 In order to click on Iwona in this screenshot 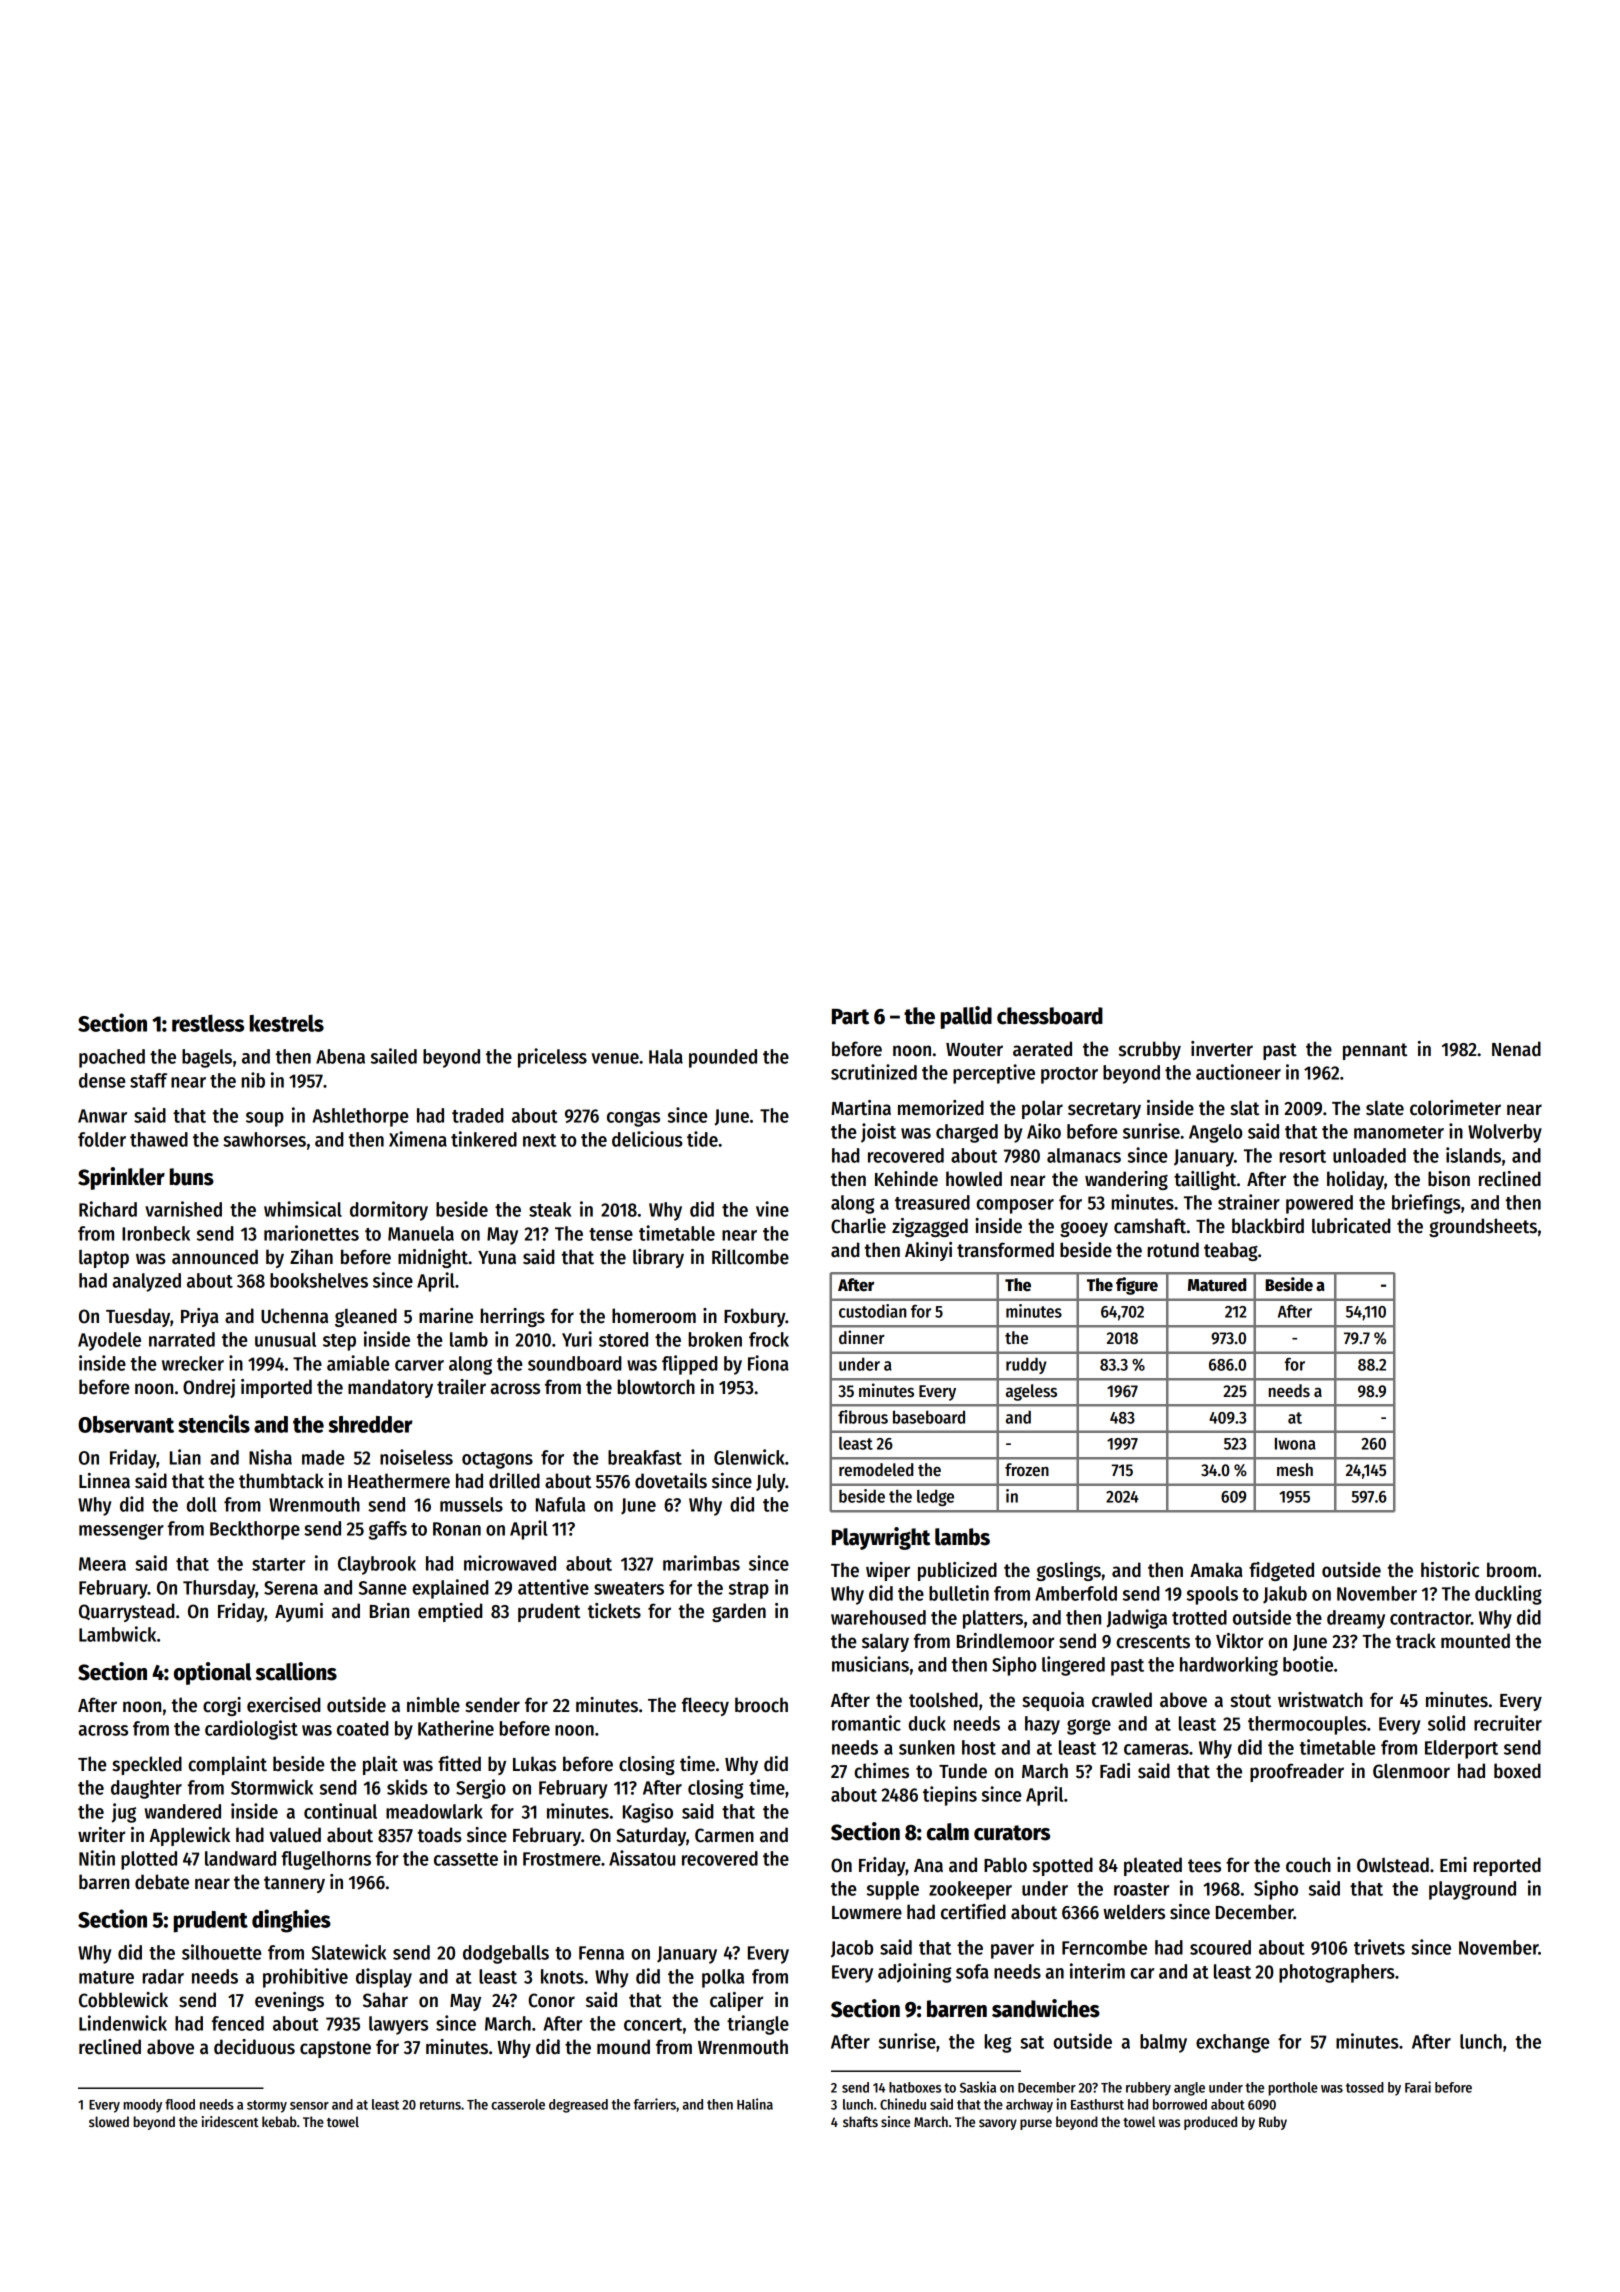, I will do `click(1295, 1444)`.
